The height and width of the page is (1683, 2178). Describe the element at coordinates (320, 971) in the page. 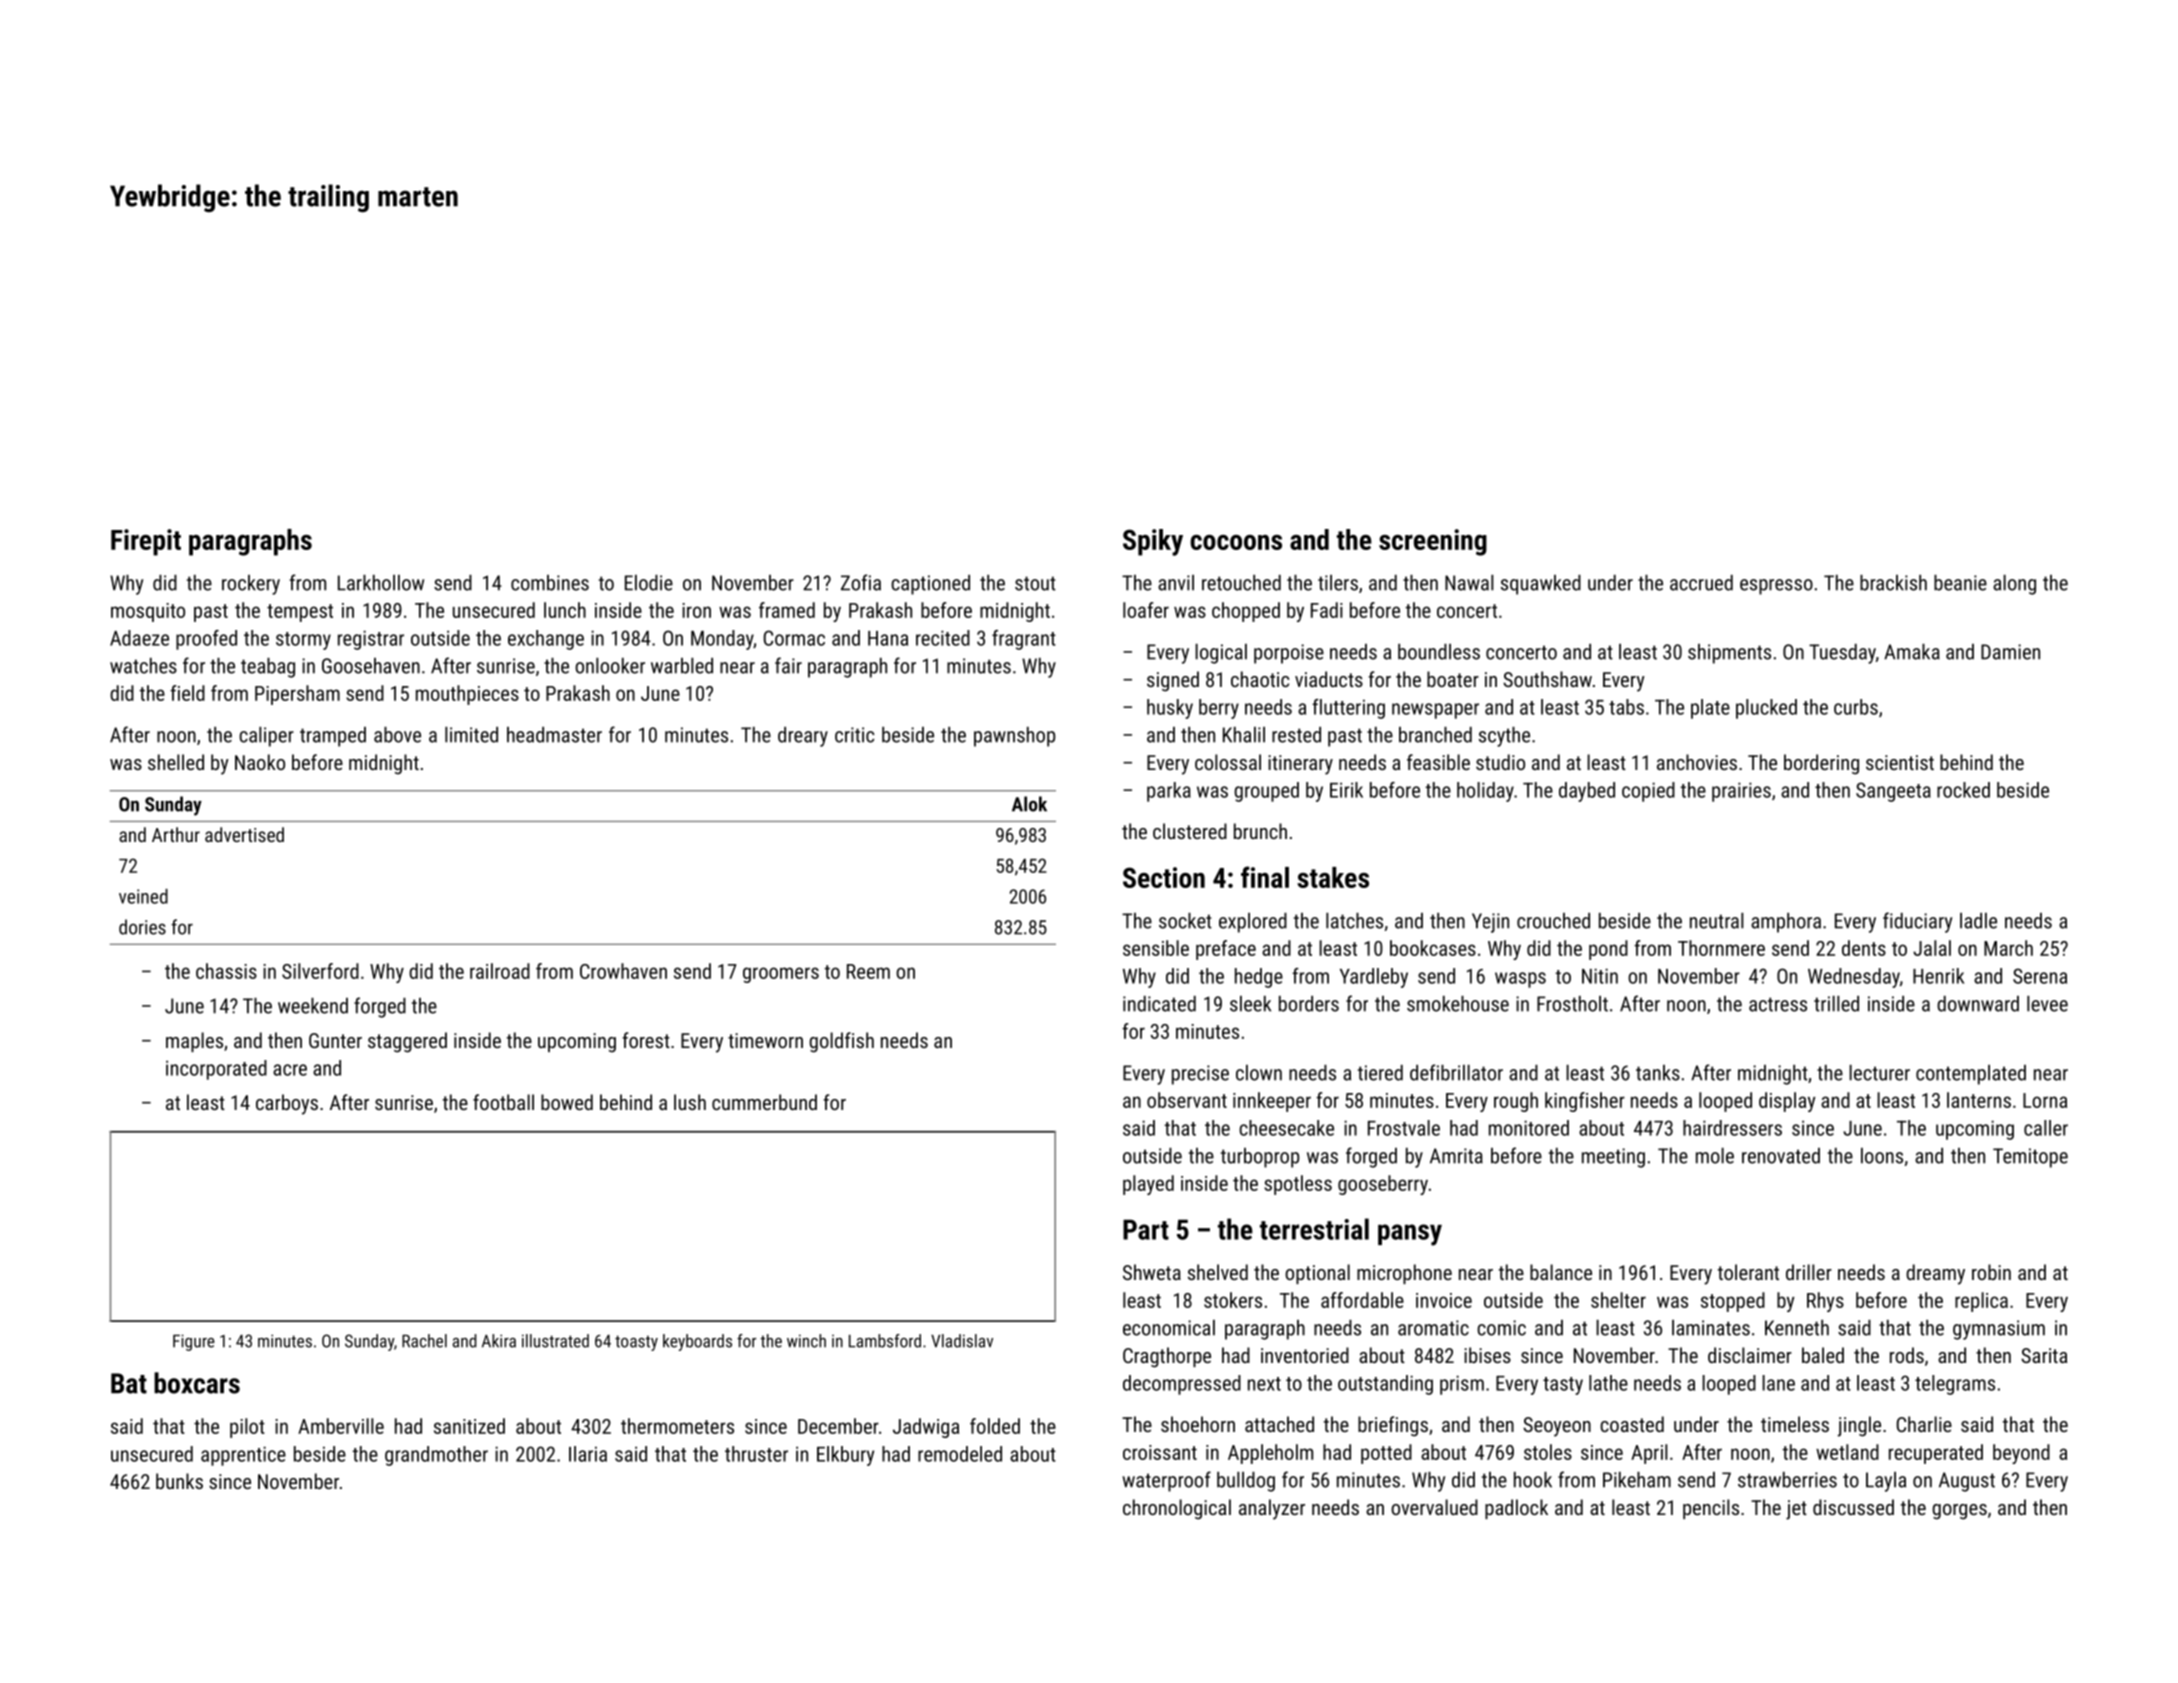

I see `Silverford` at that location.
